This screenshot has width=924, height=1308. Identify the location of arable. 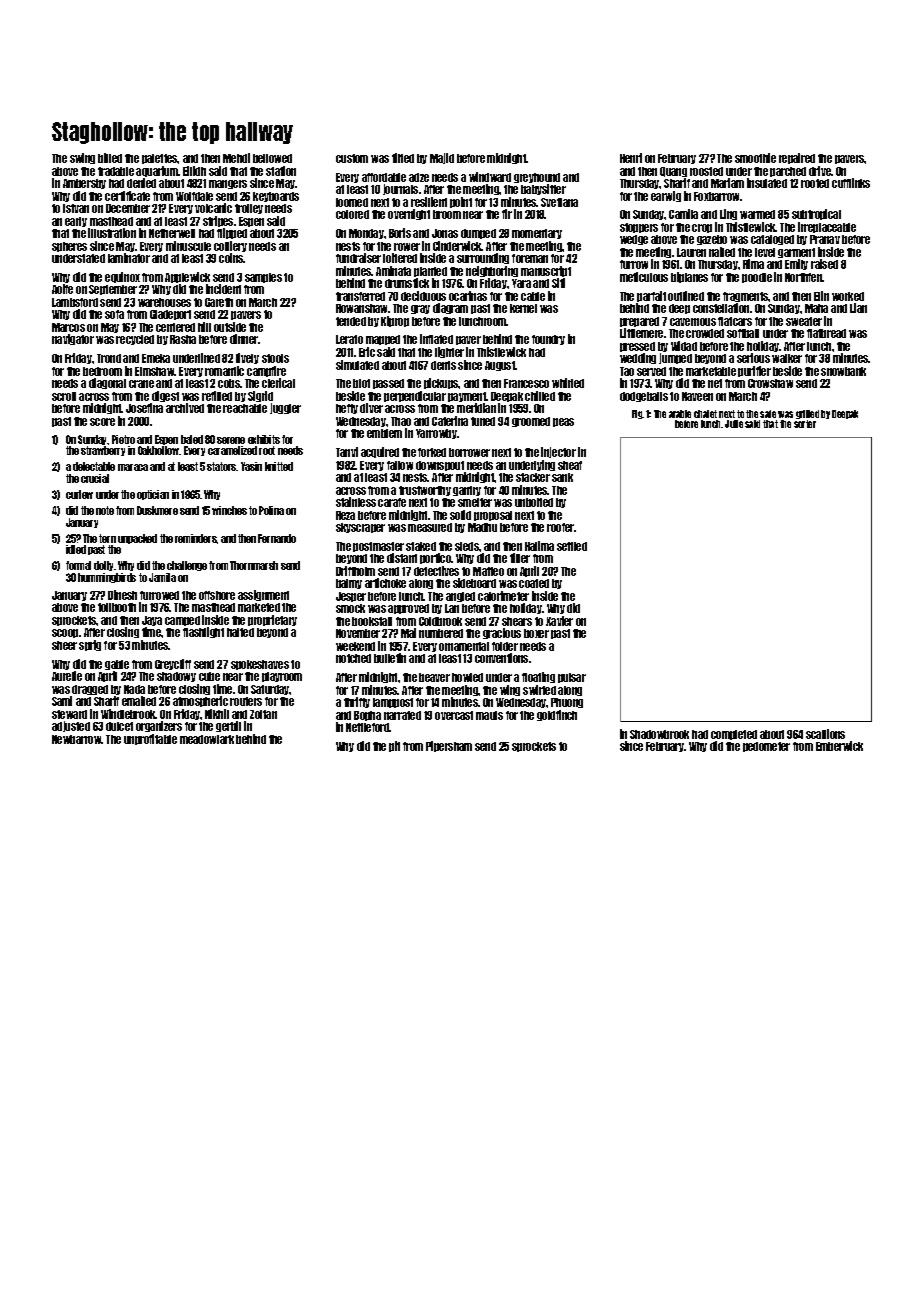
(680, 414).
